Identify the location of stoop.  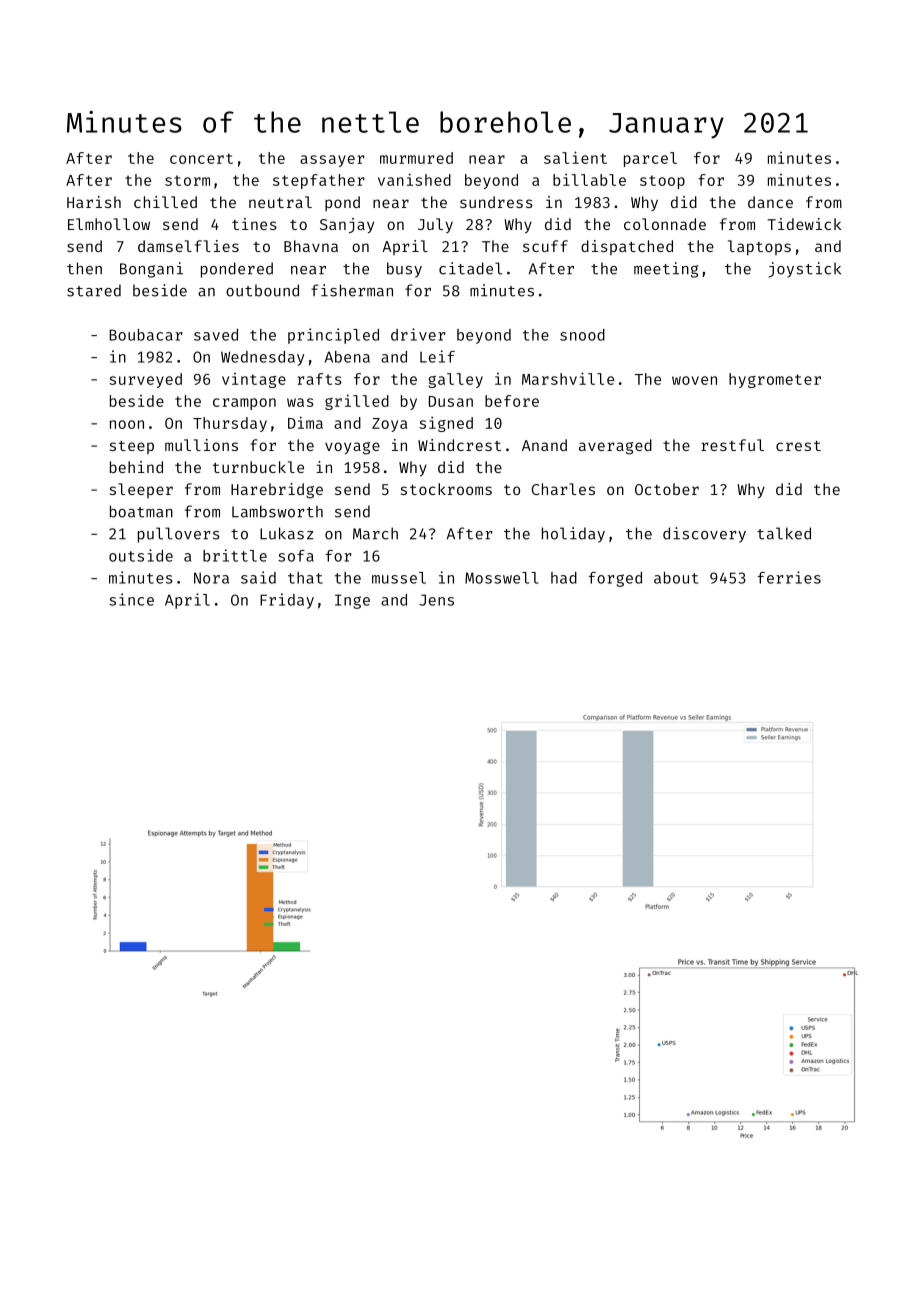
(662, 182).
